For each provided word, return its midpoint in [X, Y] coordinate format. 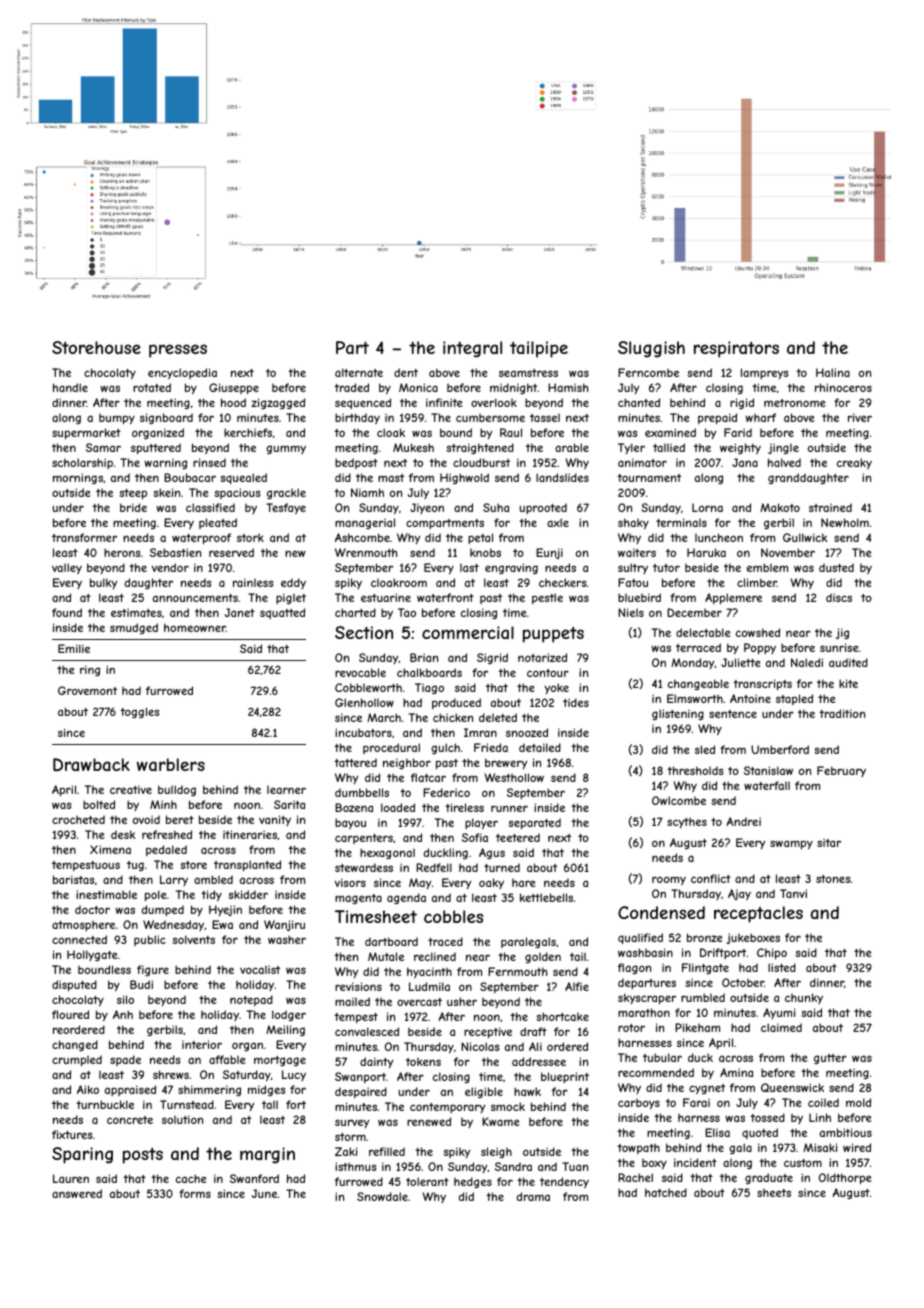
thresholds [695, 770]
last [469, 568]
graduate [769, 1178]
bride [133, 507]
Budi [141, 984]
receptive [488, 1032]
